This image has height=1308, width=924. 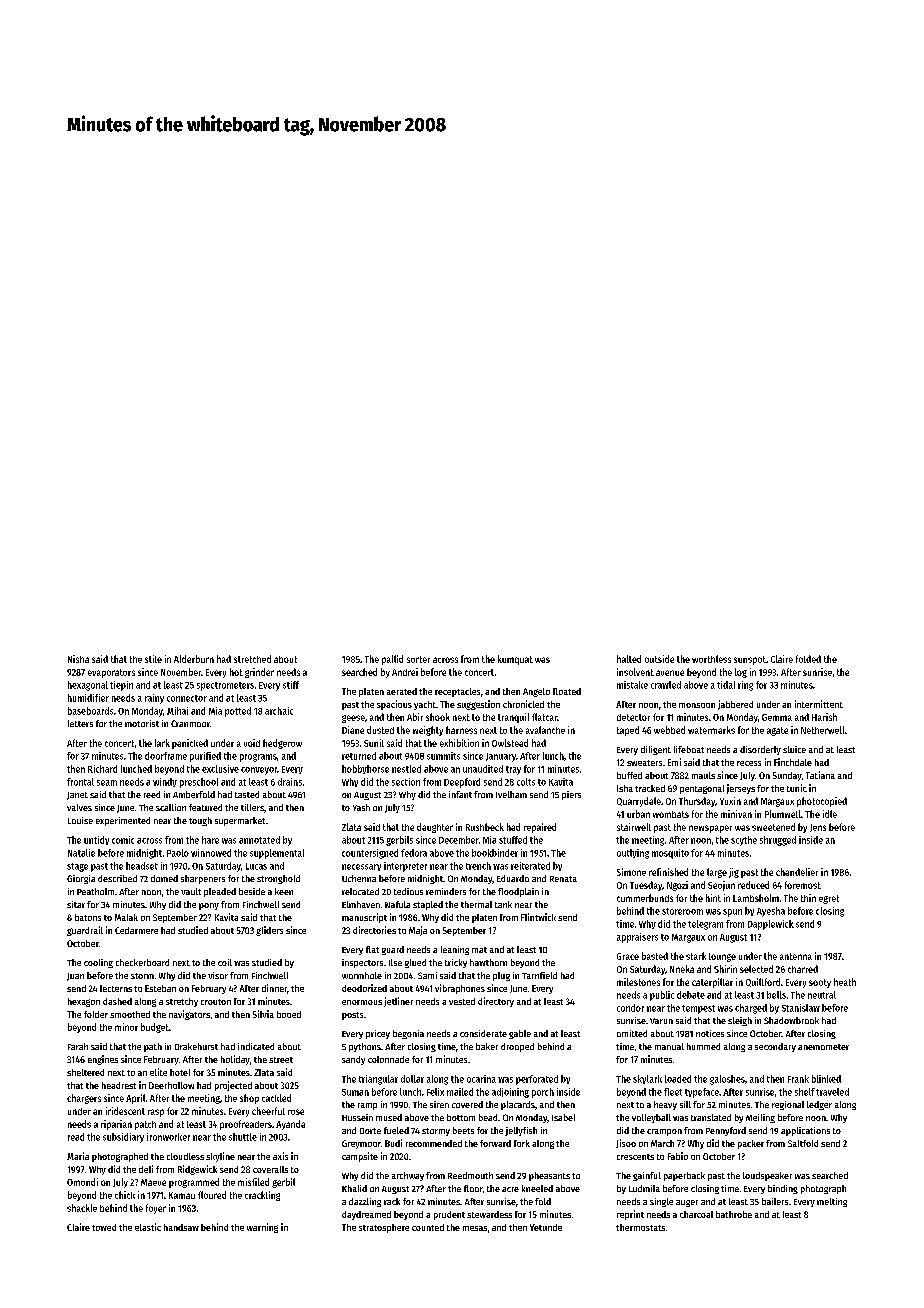 What do you see at coordinates (668, 872) in the image?
I see `refinished` at bounding box center [668, 872].
